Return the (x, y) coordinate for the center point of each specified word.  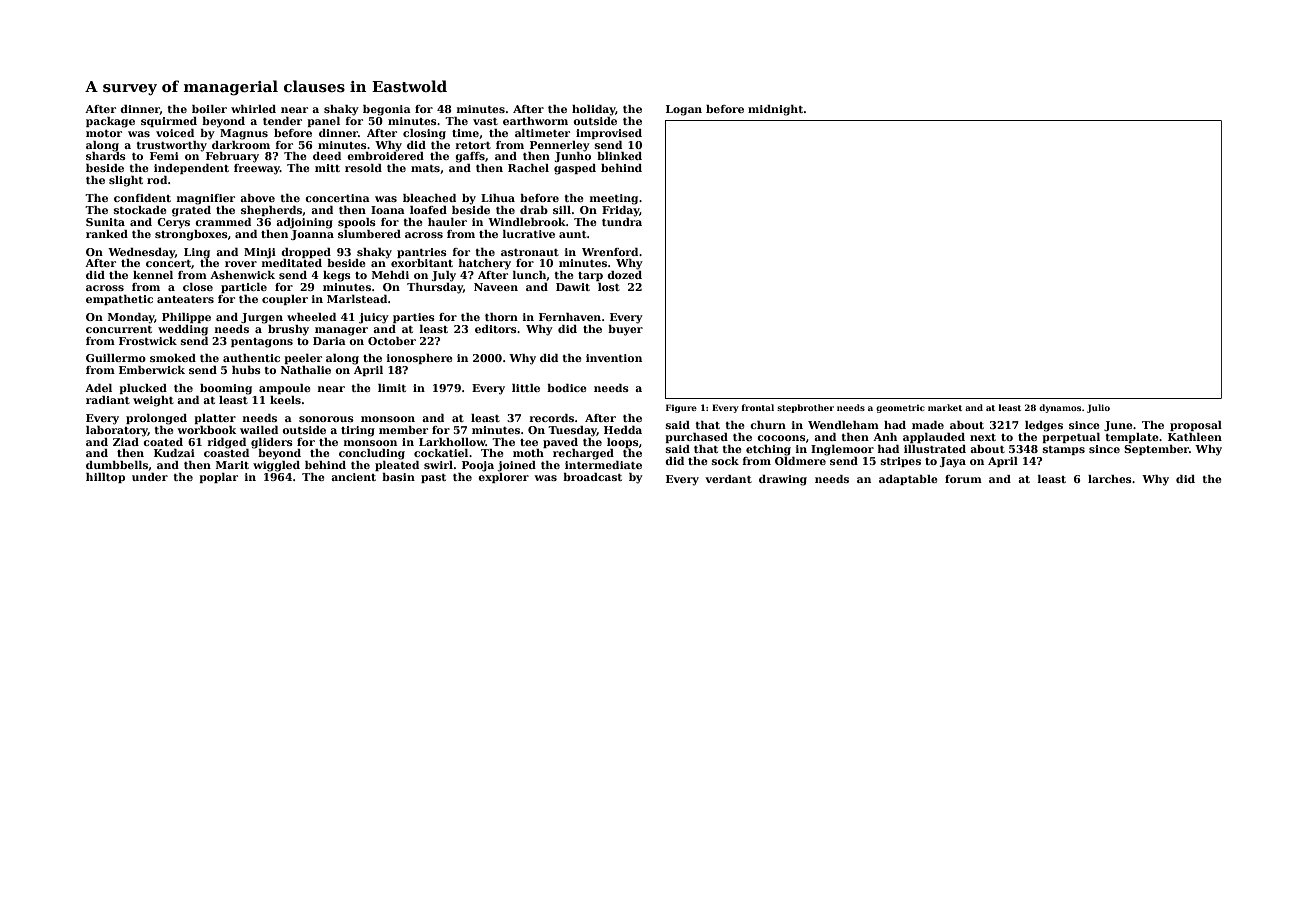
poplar (219, 478)
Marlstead (357, 299)
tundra (622, 222)
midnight (776, 110)
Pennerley (560, 146)
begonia (387, 110)
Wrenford (610, 252)
